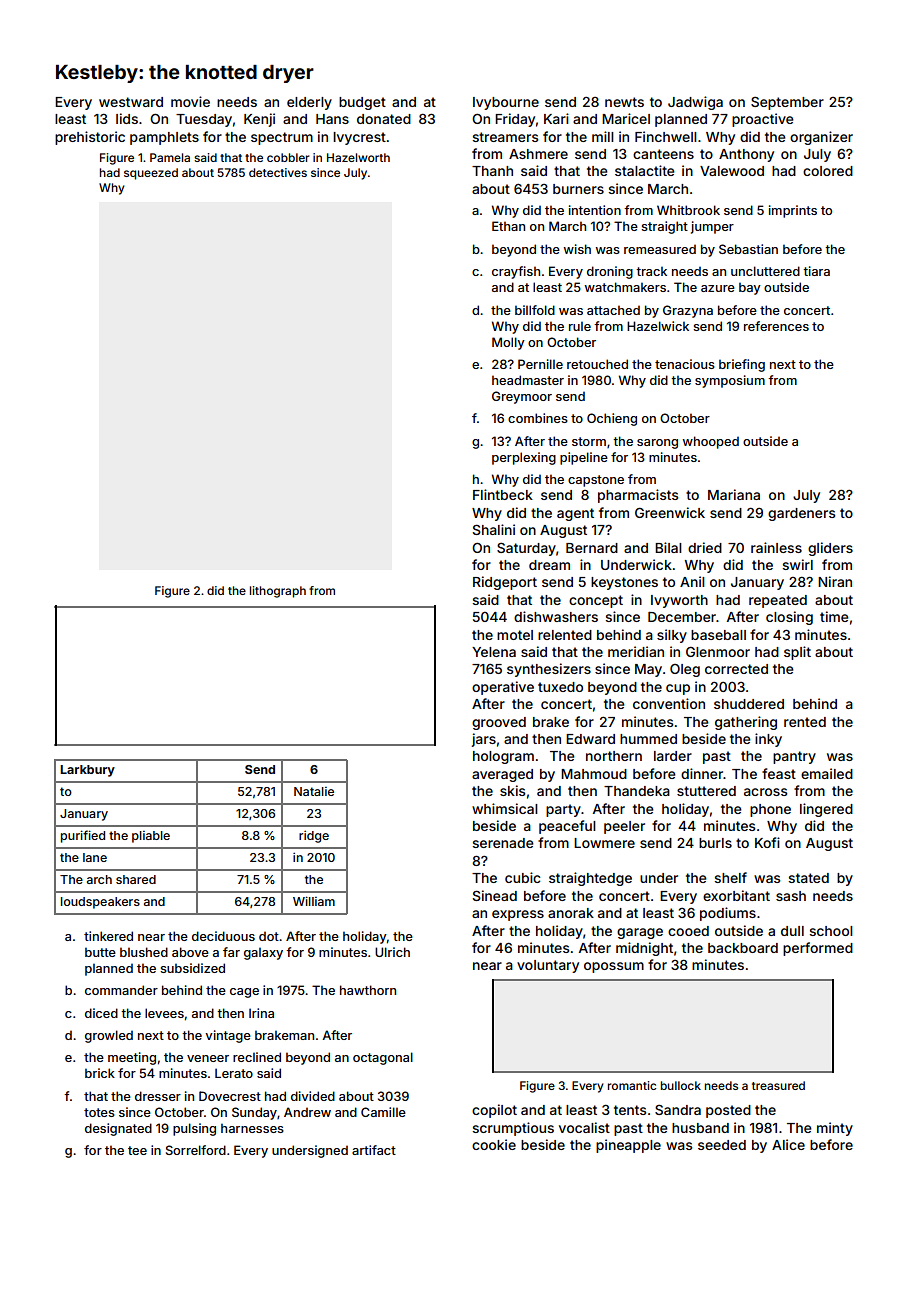 This screenshot has width=908, height=1316. What do you see at coordinates (494, 652) in the screenshot?
I see `Yelena` at bounding box center [494, 652].
